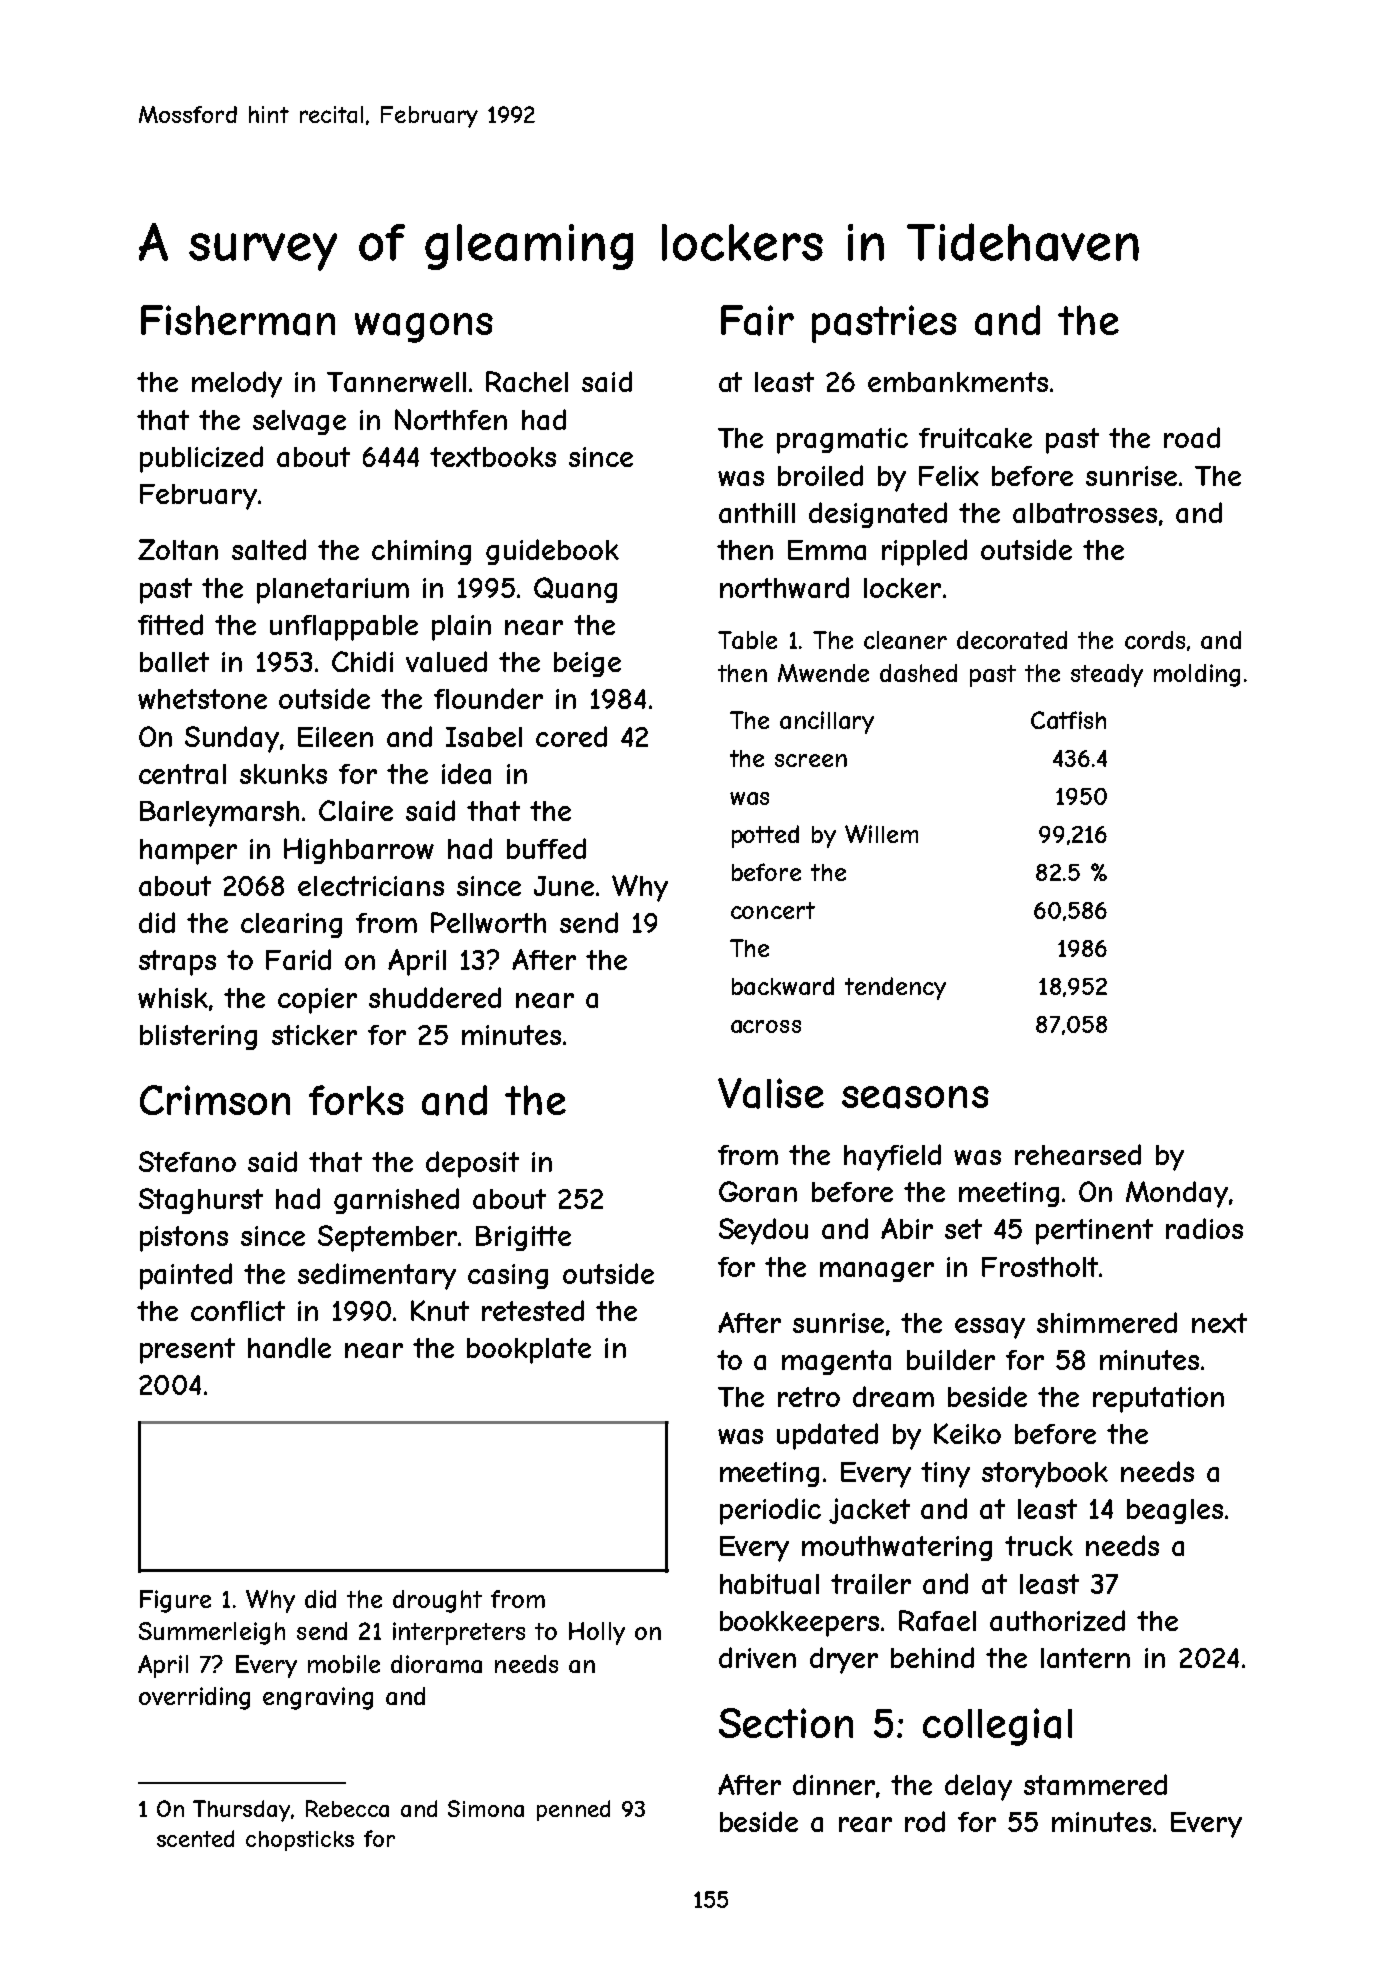 The height and width of the page is (1969, 1386). I want to click on ancillary, so click(827, 722).
